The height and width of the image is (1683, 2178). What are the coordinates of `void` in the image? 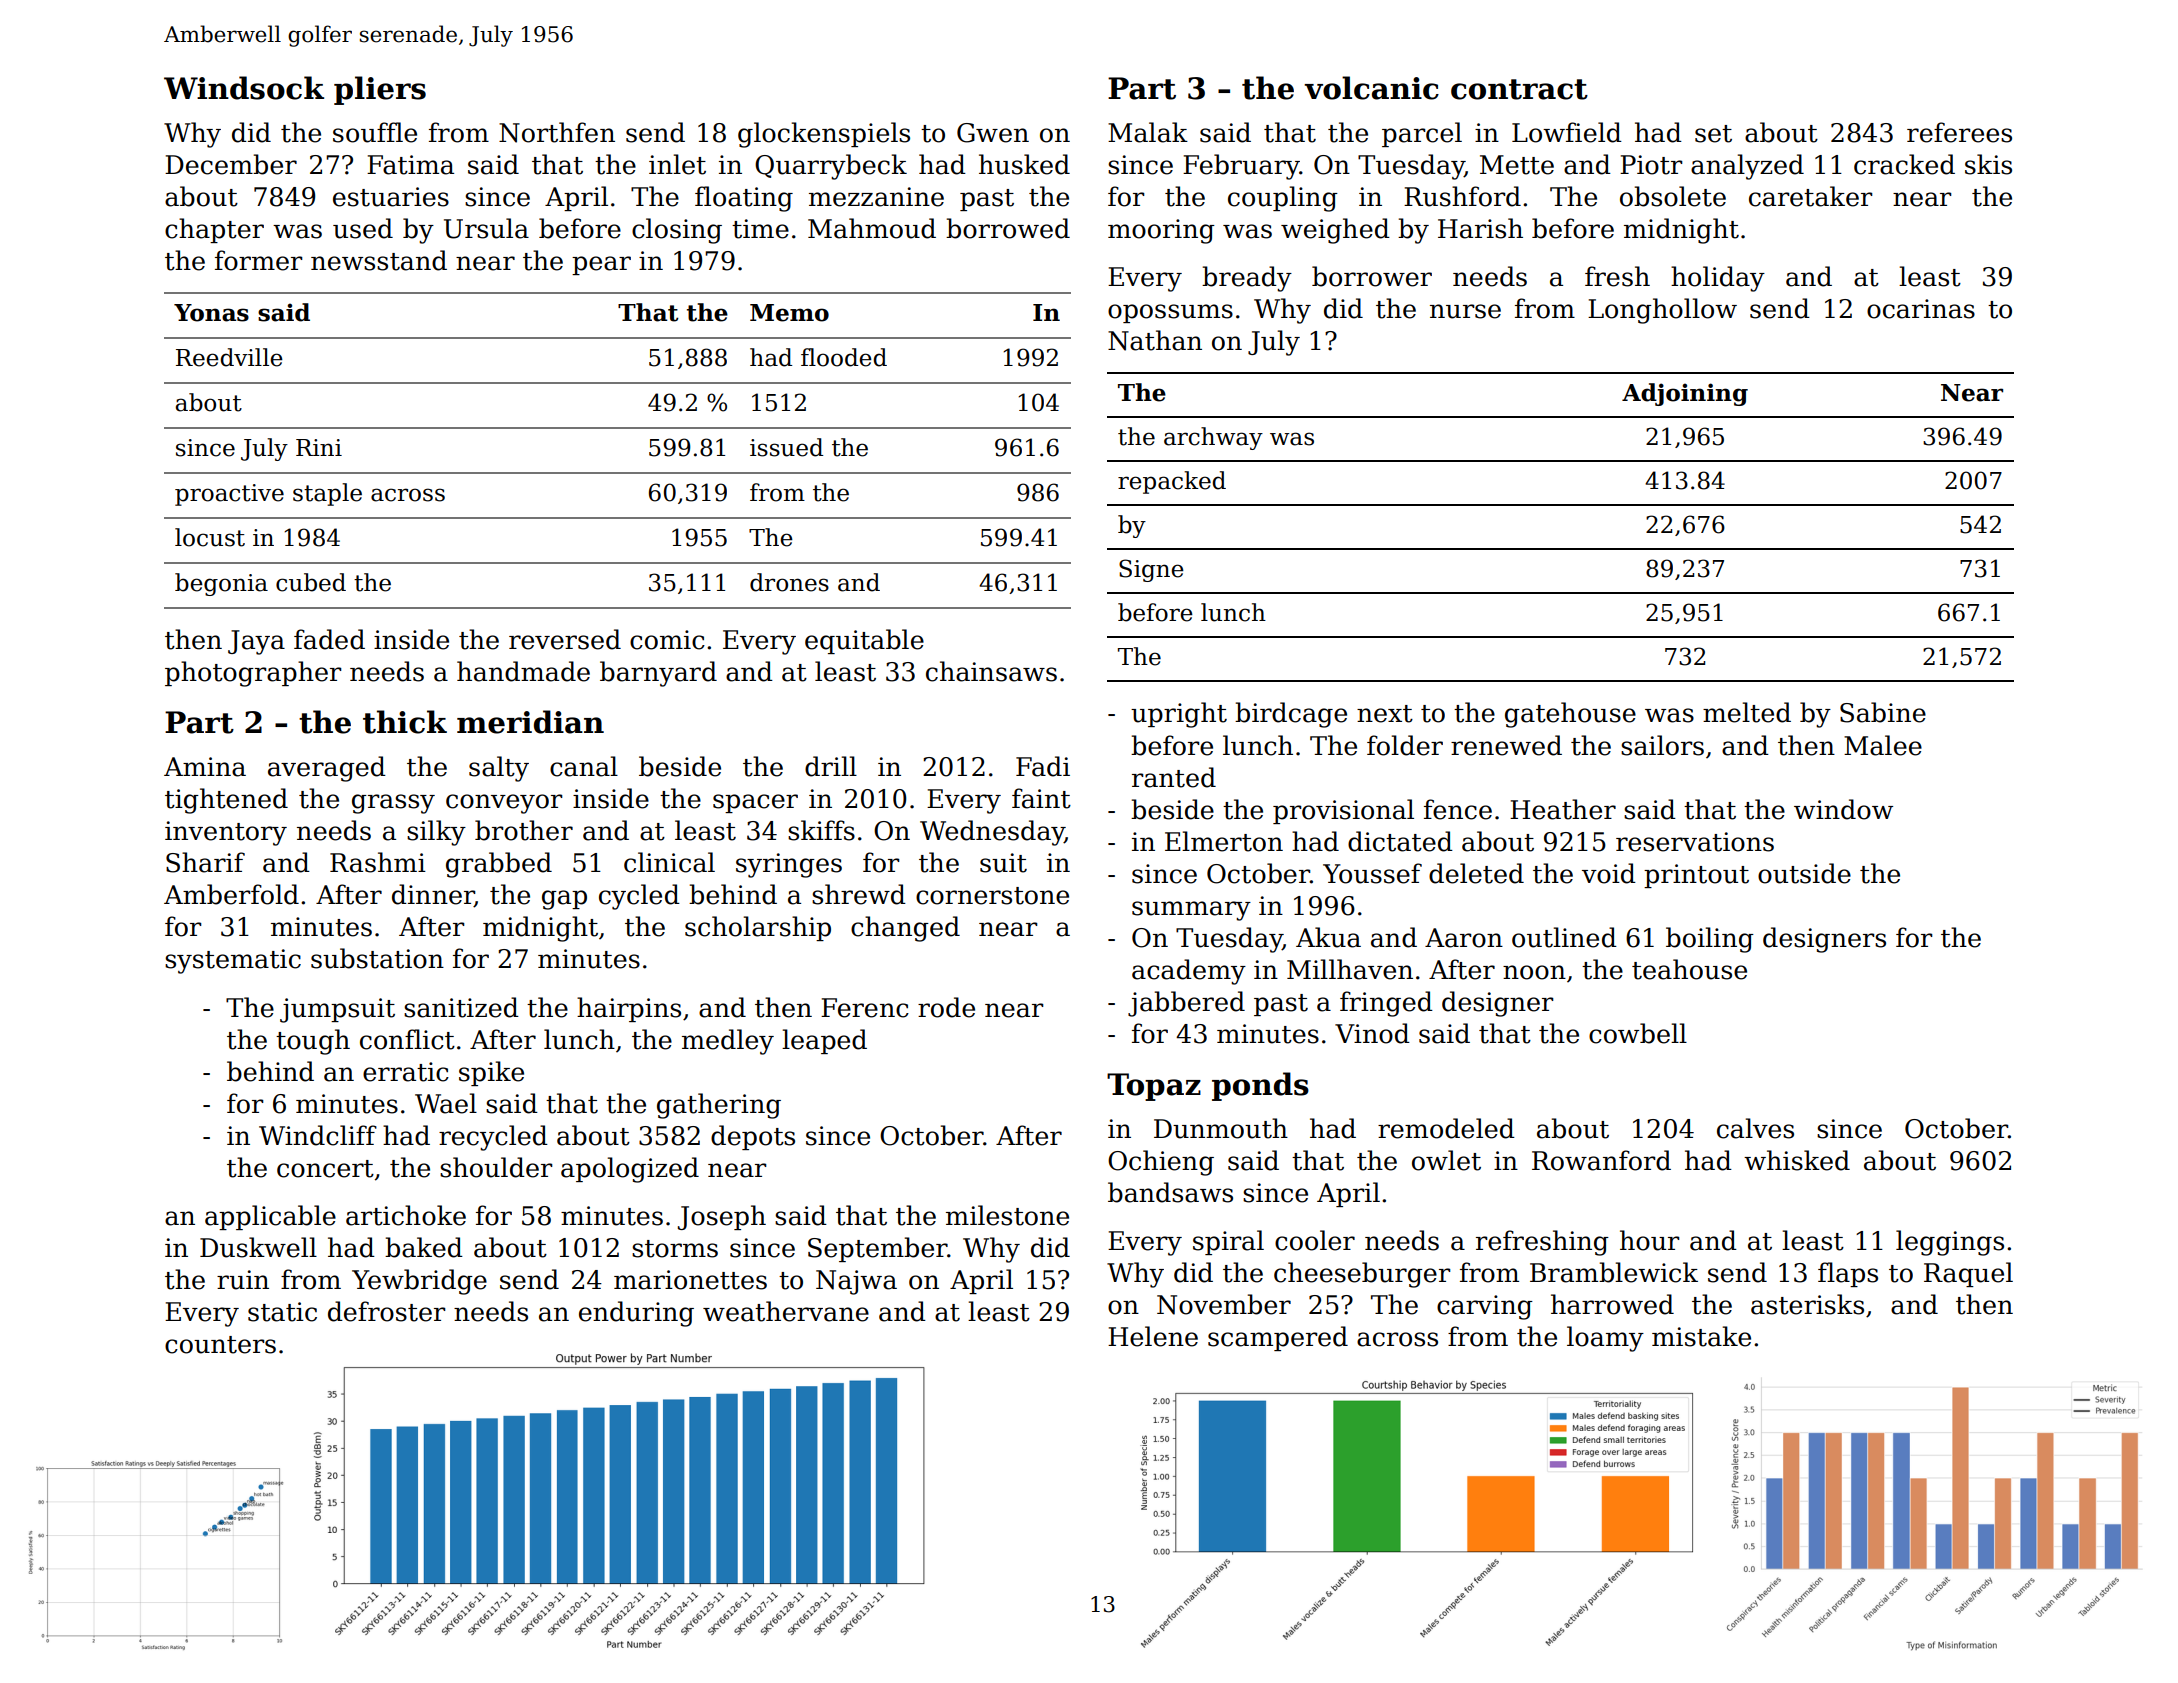 It's located at (1609, 873).
